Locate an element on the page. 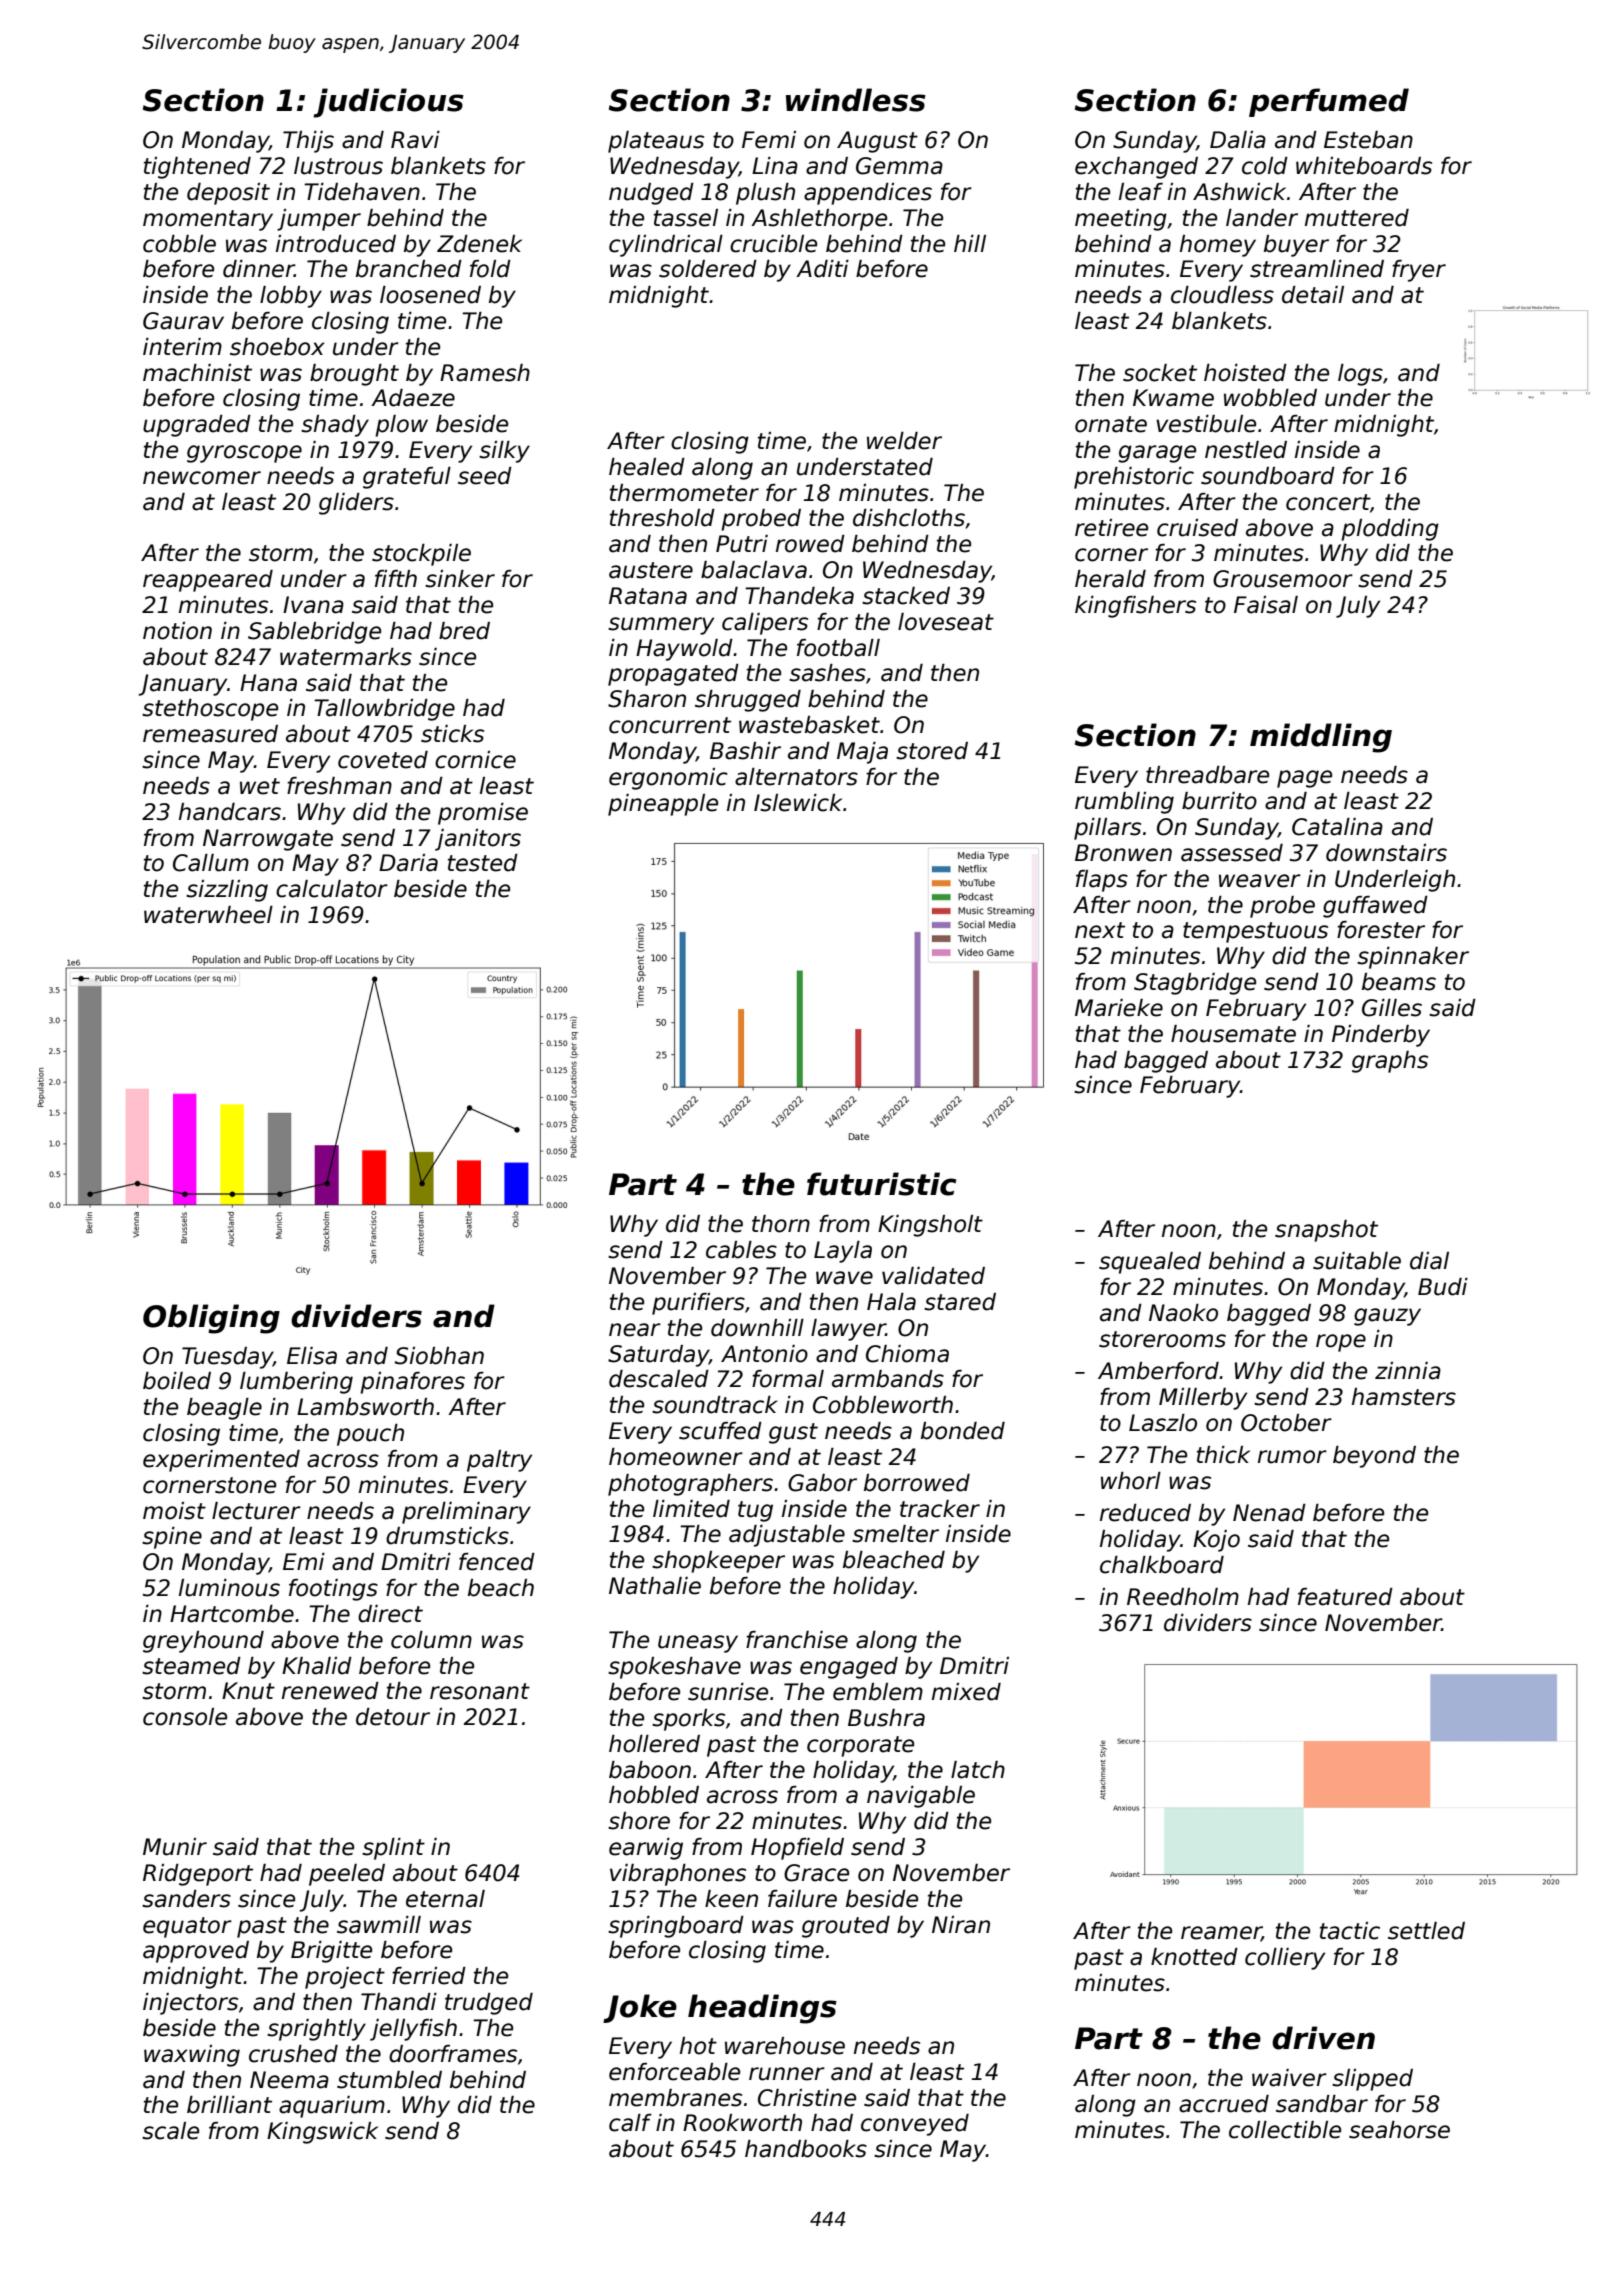 The image size is (1620, 2292). fryer is located at coordinates (1419, 271).
